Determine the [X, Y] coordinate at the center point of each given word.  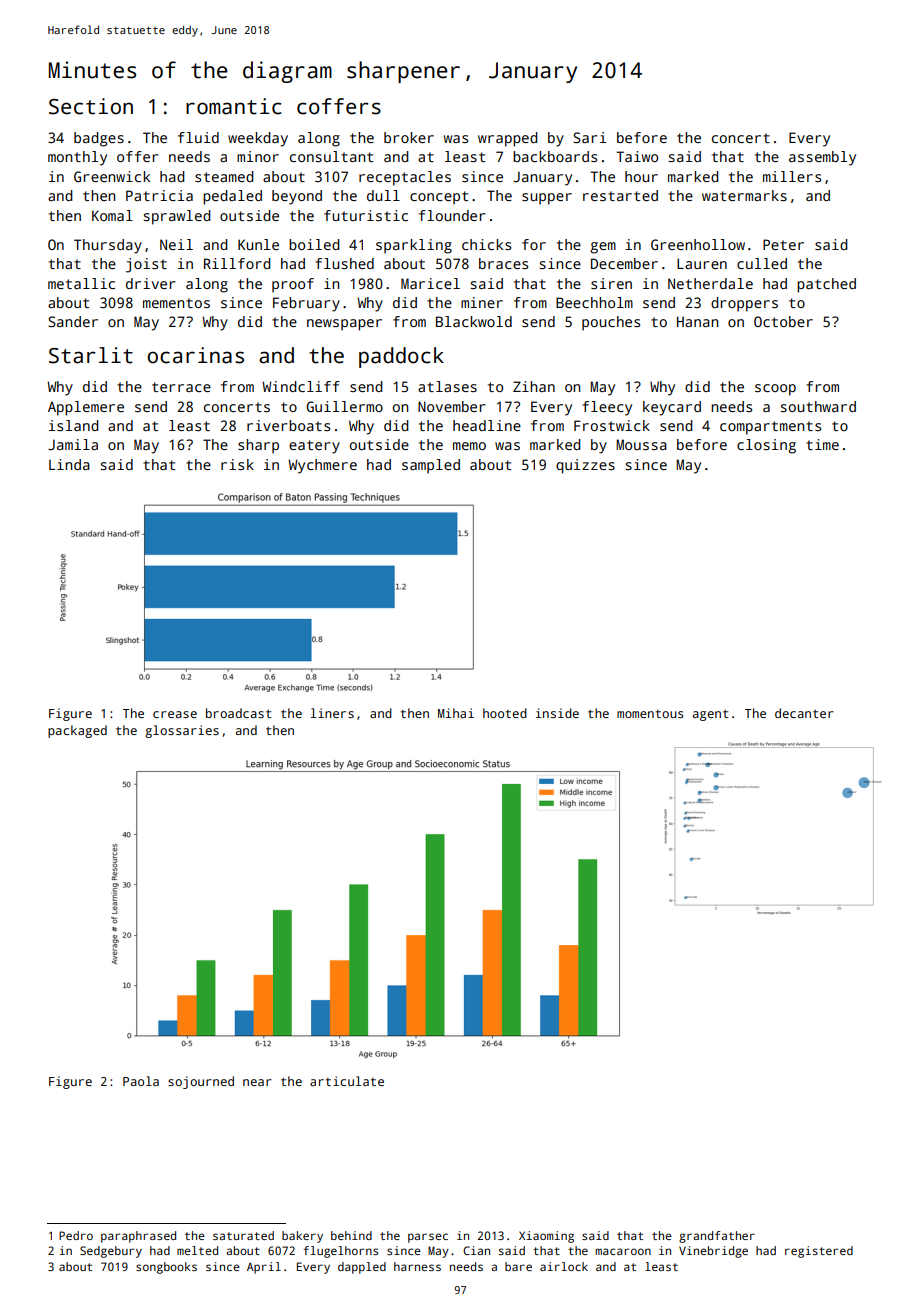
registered [819, 1252]
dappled [362, 1268]
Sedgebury [111, 1252]
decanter [804, 713]
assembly [822, 158]
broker [409, 137]
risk [237, 464]
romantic [234, 106]
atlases [447, 386]
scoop [775, 390]
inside [557, 713]
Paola [141, 1081]
